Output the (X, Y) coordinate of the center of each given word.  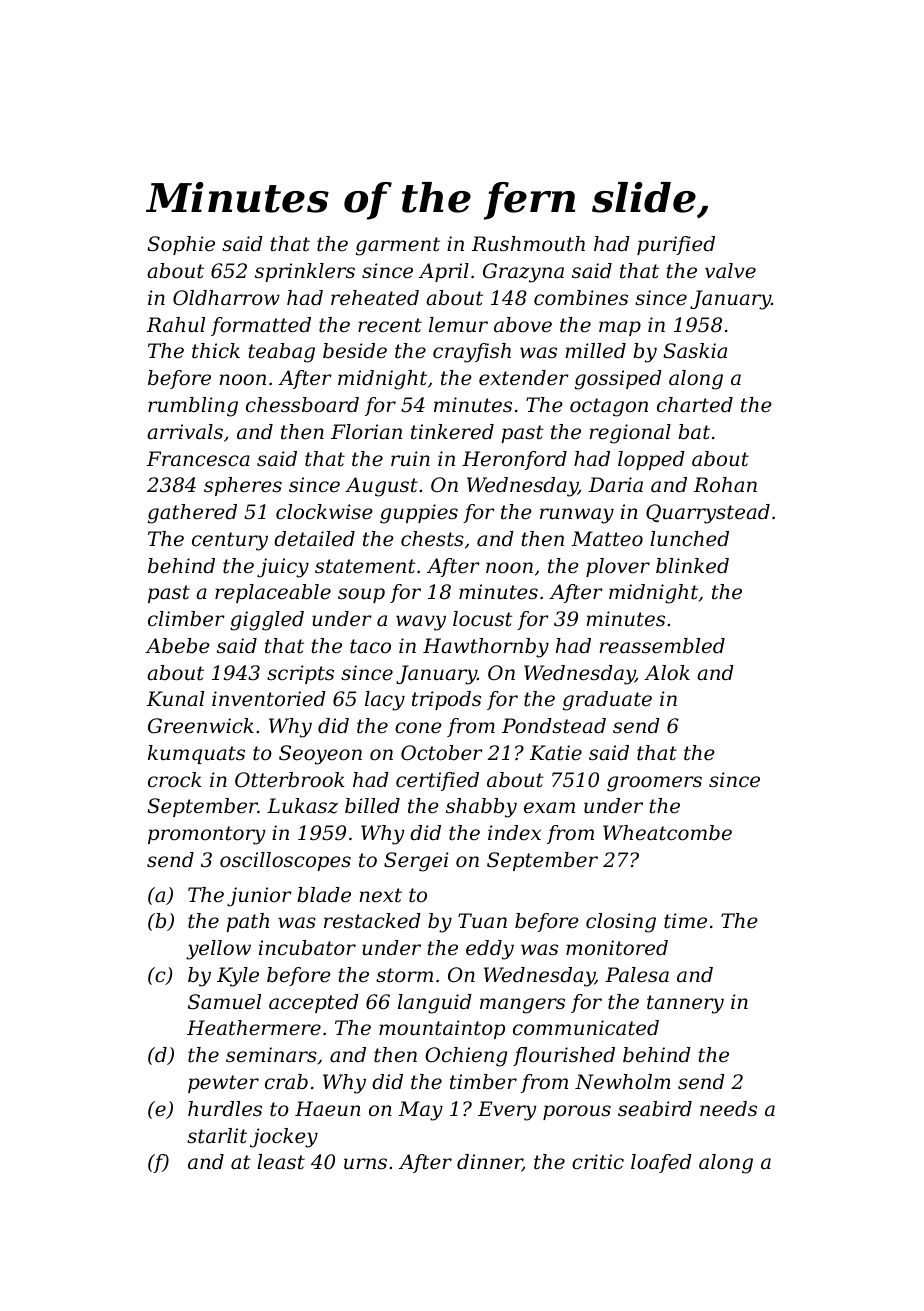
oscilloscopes (285, 861)
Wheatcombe (667, 833)
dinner (489, 1163)
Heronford (514, 460)
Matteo (607, 539)
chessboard (302, 405)
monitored (617, 948)
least (281, 1162)
